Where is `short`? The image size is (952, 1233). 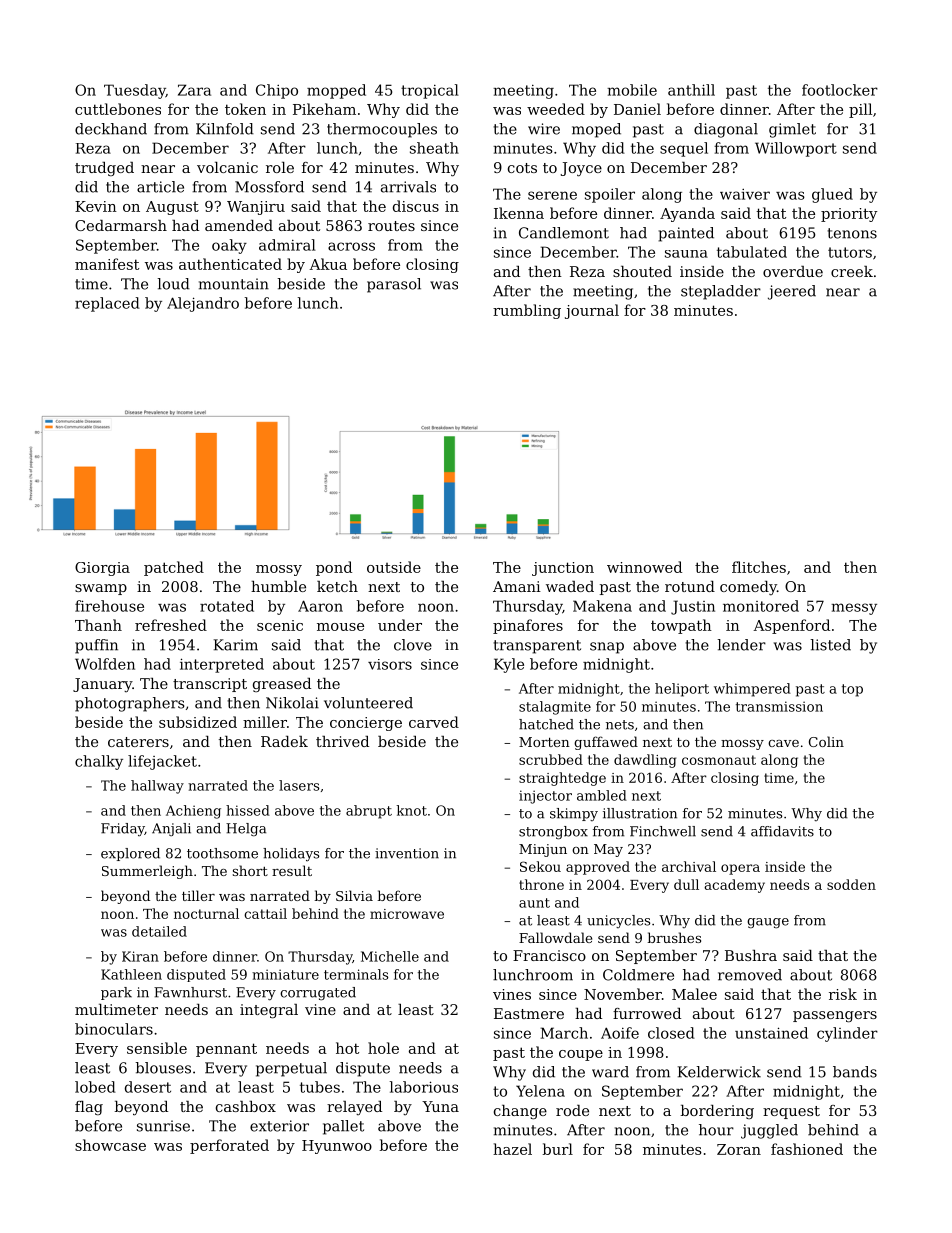
short is located at coordinates (250, 870).
